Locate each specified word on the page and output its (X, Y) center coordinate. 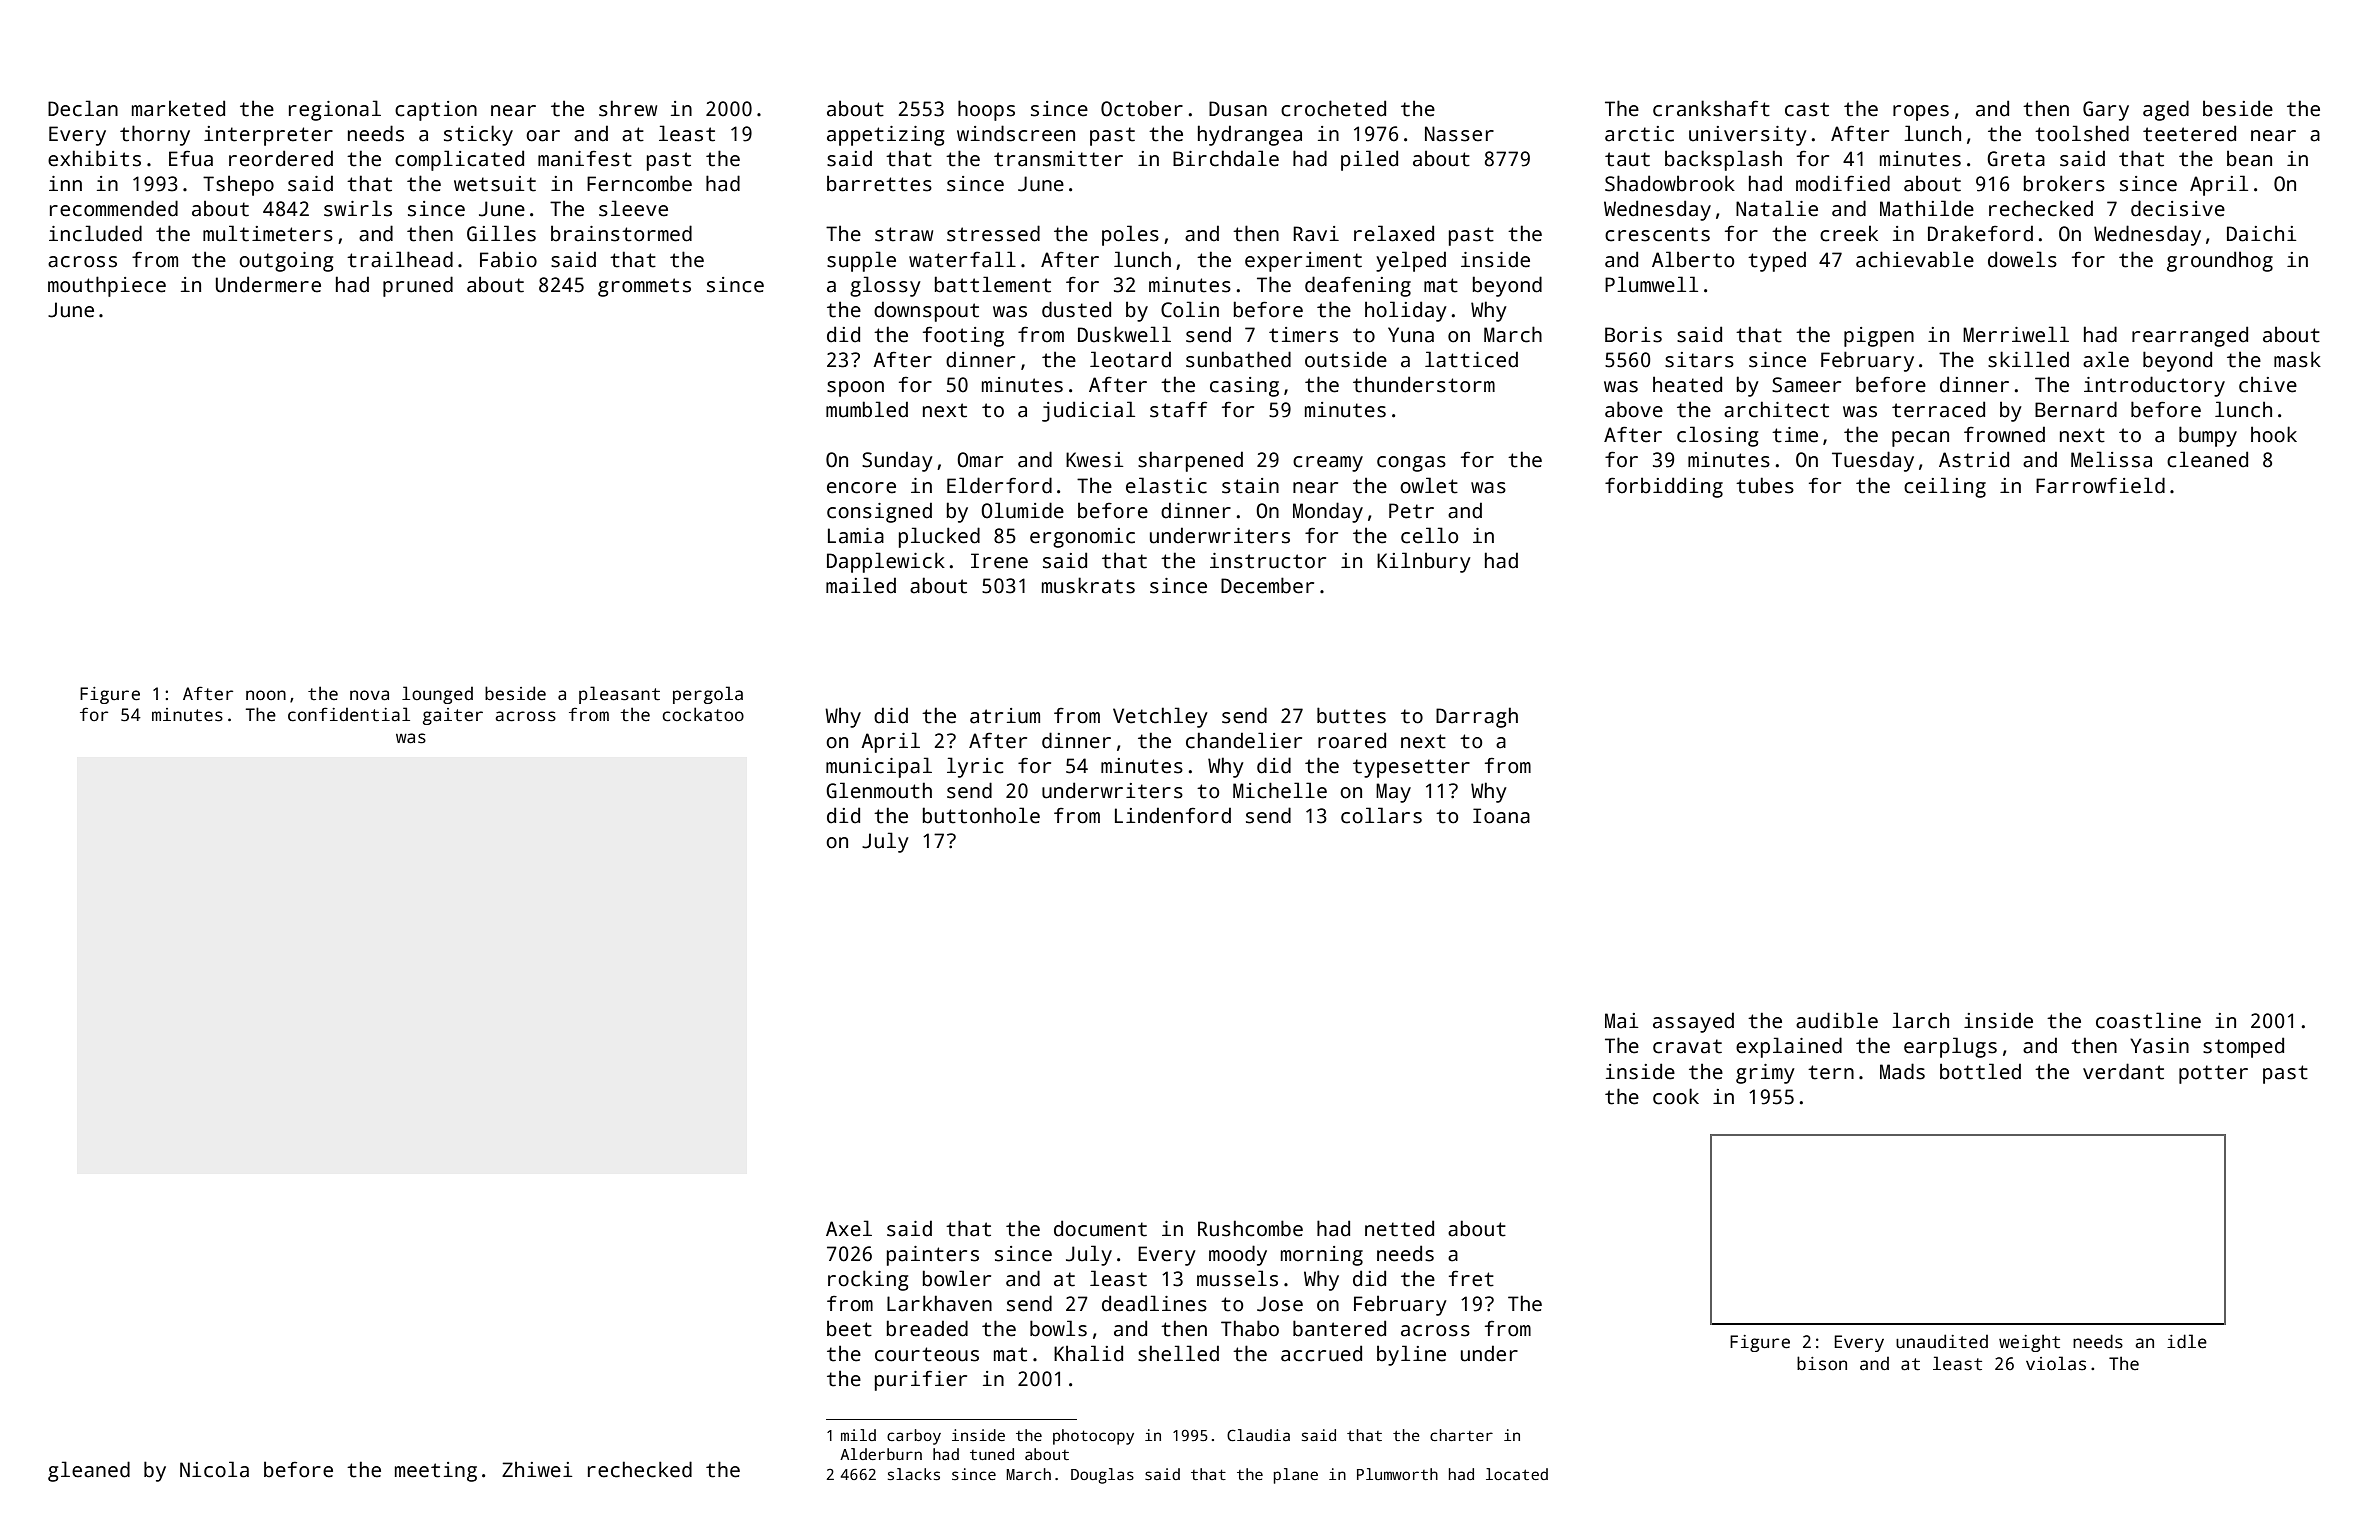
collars (1381, 815)
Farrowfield (2100, 485)
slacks (914, 1474)
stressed (993, 233)
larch (1920, 1020)
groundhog (2220, 261)
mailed (861, 585)
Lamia (856, 536)
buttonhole (981, 815)
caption (436, 111)
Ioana (1501, 816)
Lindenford (1173, 815)
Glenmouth (879, 790)
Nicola (214, 1469)
